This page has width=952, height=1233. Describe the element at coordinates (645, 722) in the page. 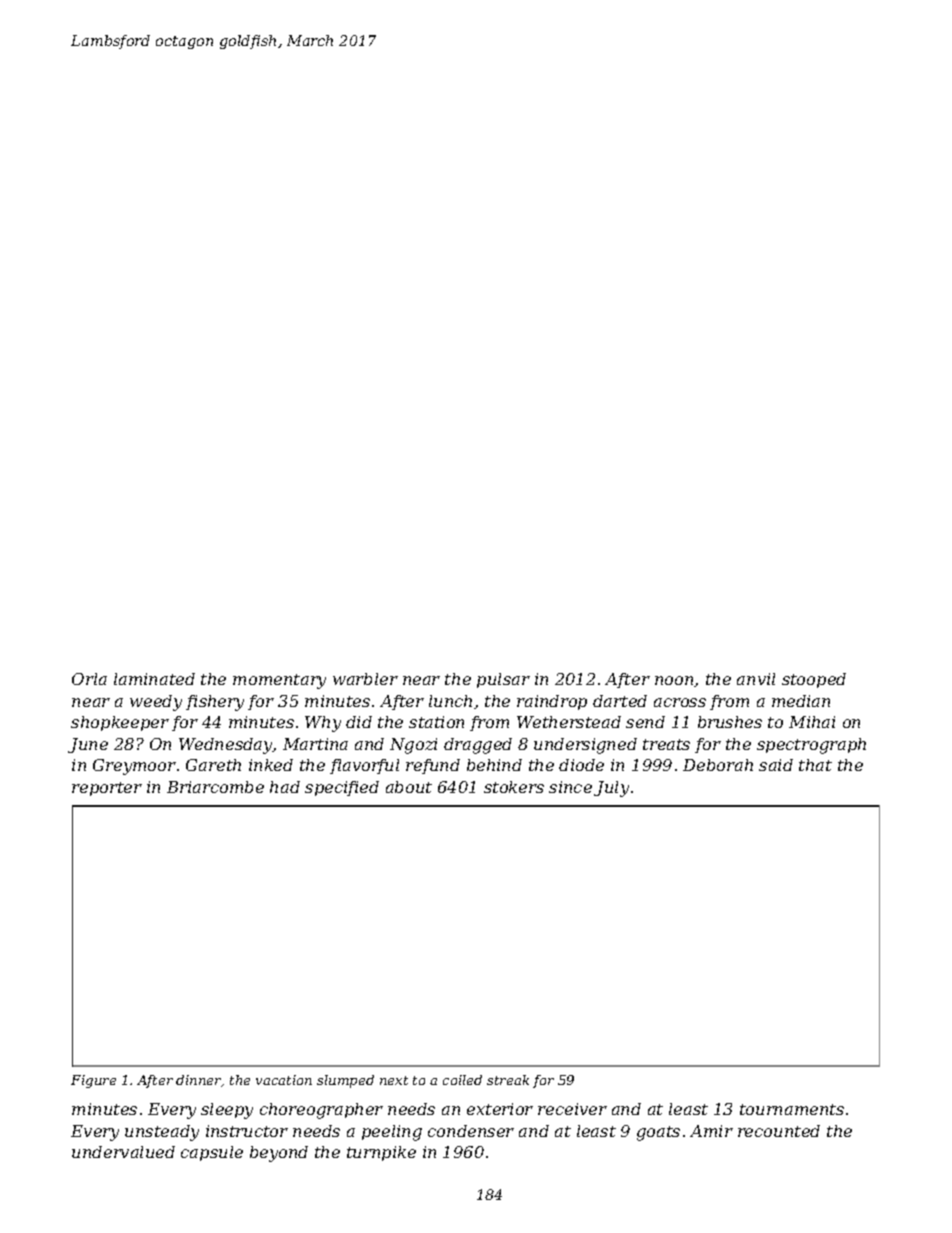

I see `send` at that location.
